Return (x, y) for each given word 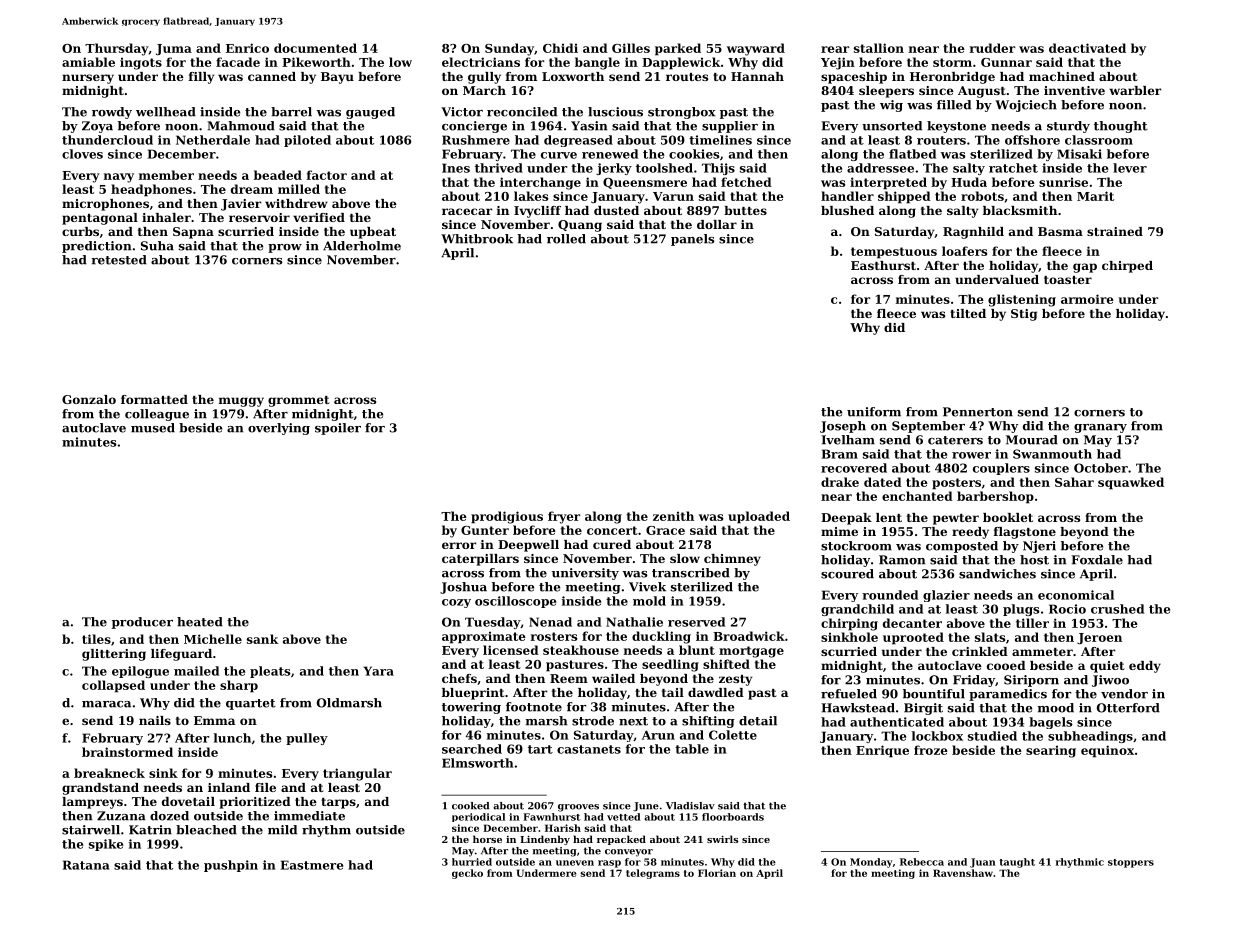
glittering (114, 655)
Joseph (843, 427)
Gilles (631, 48)
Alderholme (362, 246)
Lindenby (545, 840)
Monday (871, 863)
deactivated (1087, 48)
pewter (956, 519)
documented (315, 48)
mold (649, 601)
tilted (968, 313)
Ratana (86, 865)
